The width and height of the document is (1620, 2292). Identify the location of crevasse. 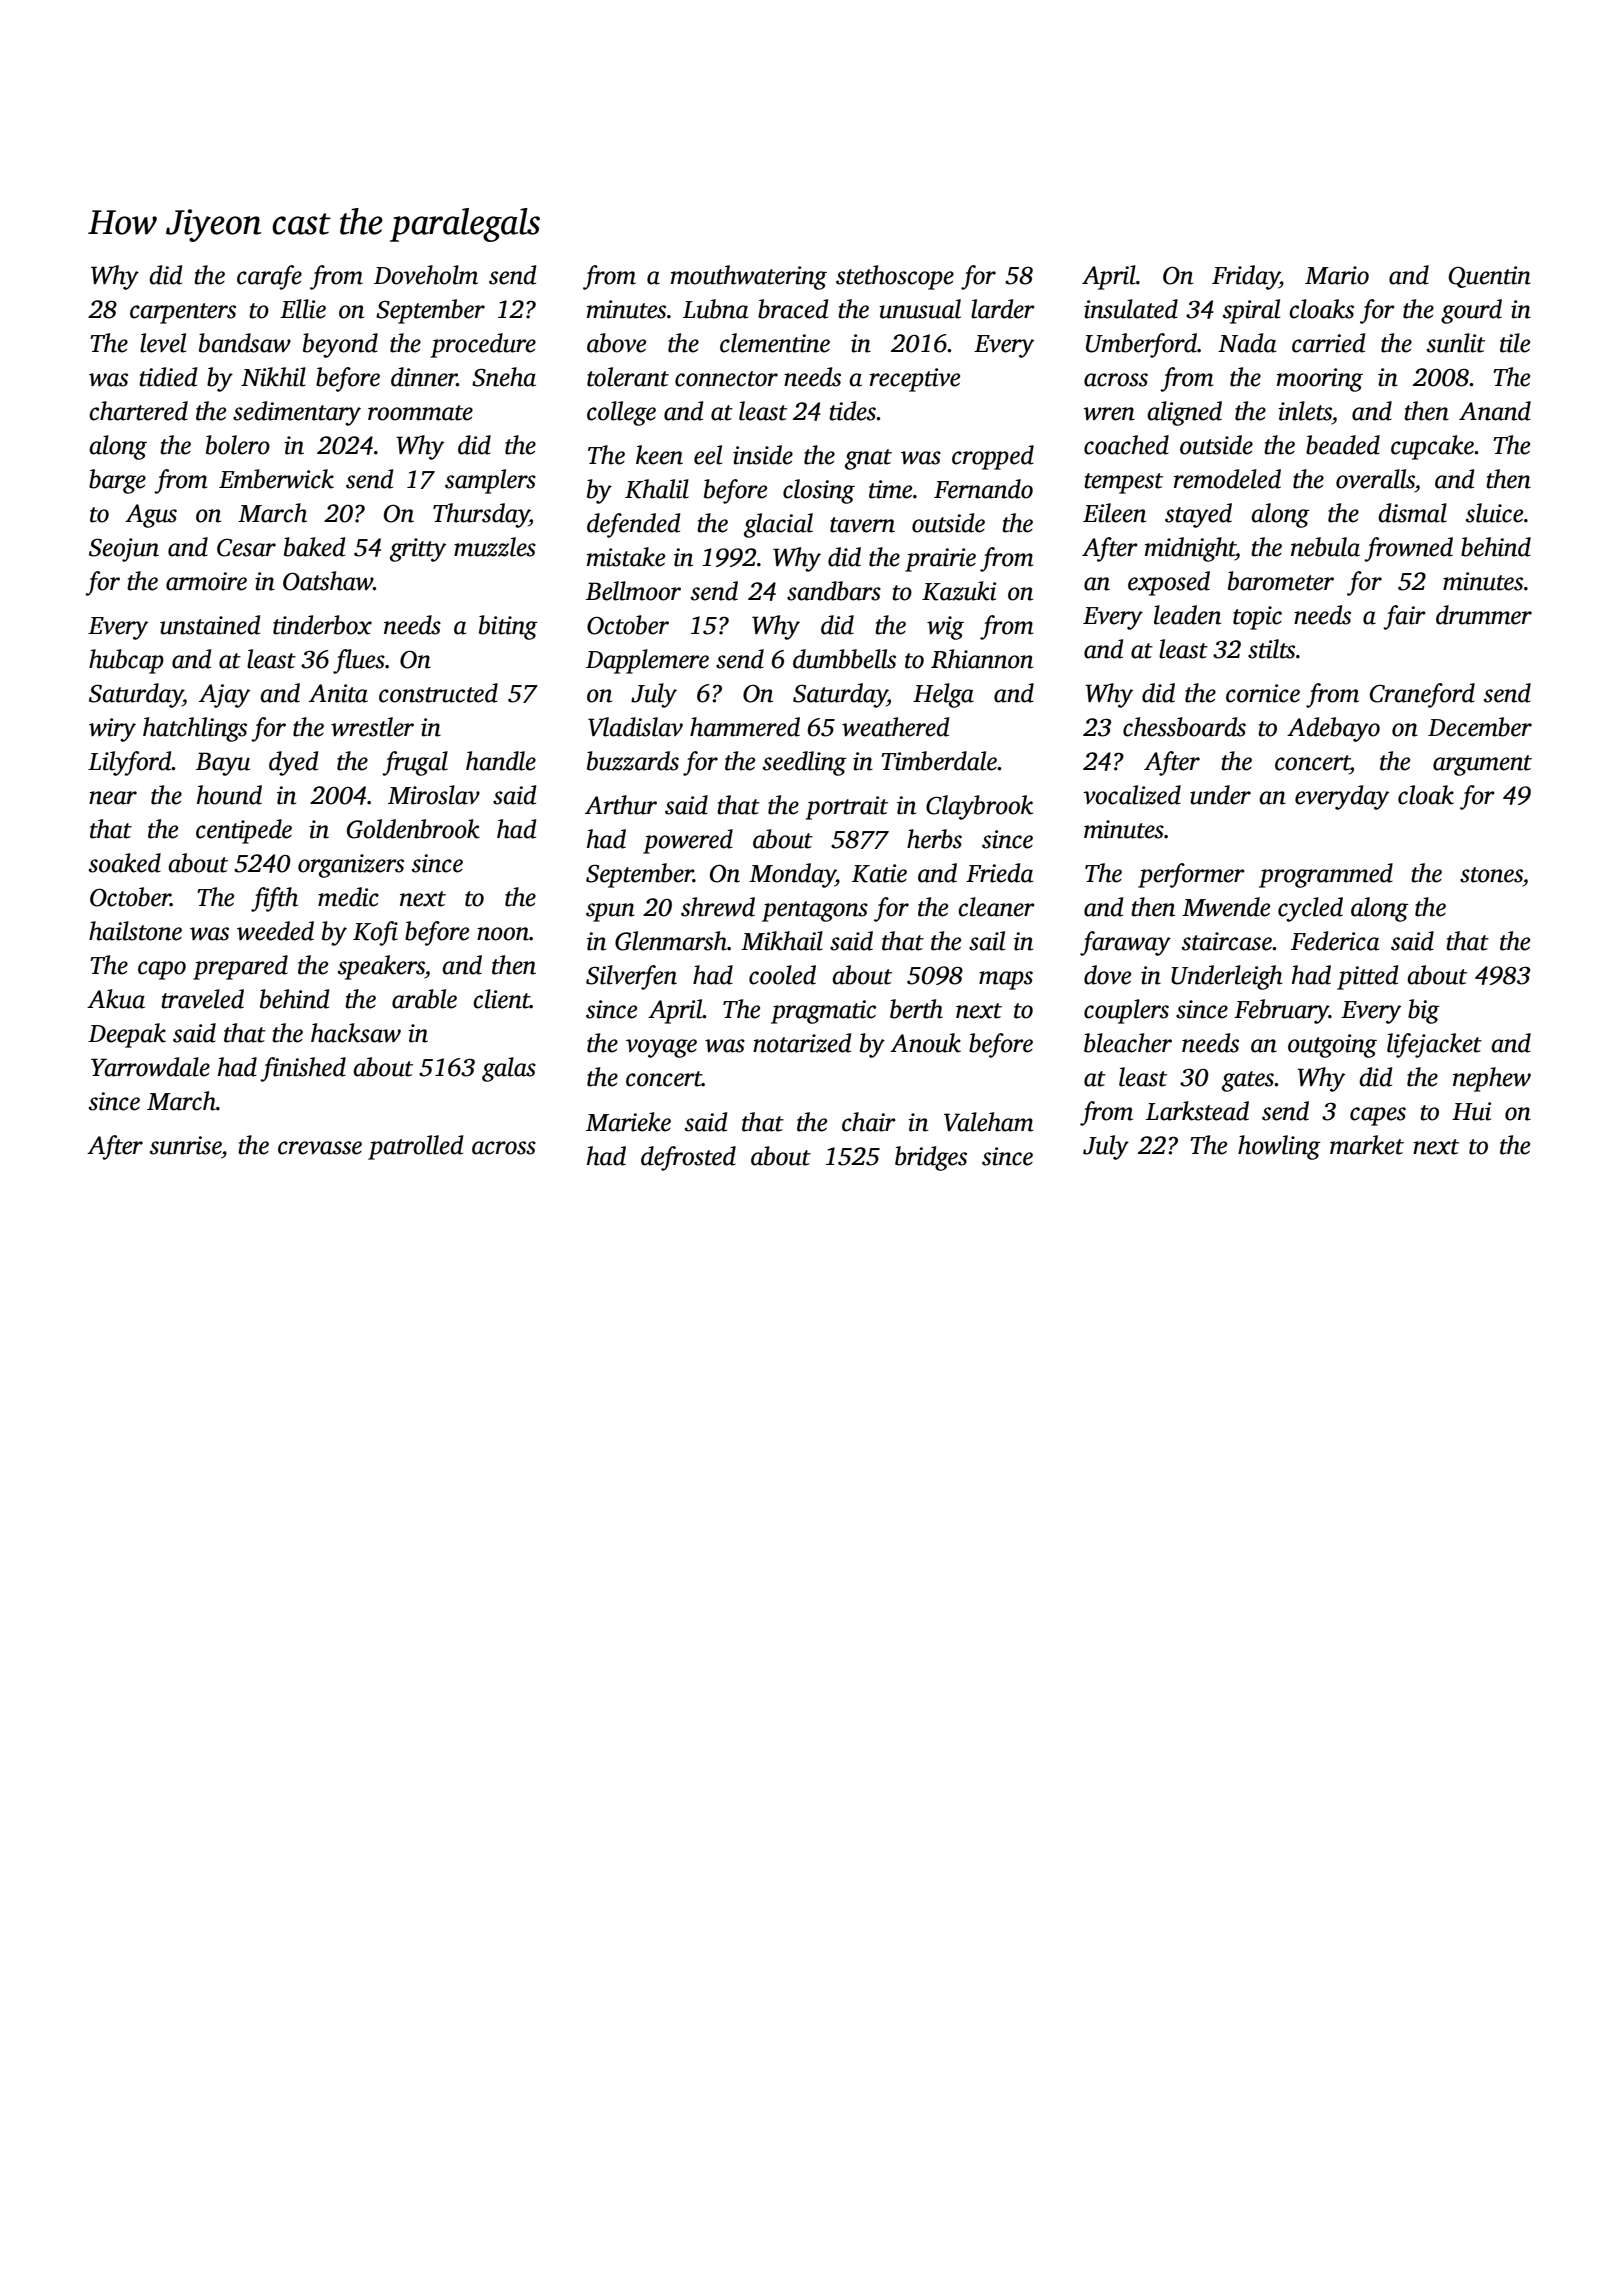
(320, 1148).
